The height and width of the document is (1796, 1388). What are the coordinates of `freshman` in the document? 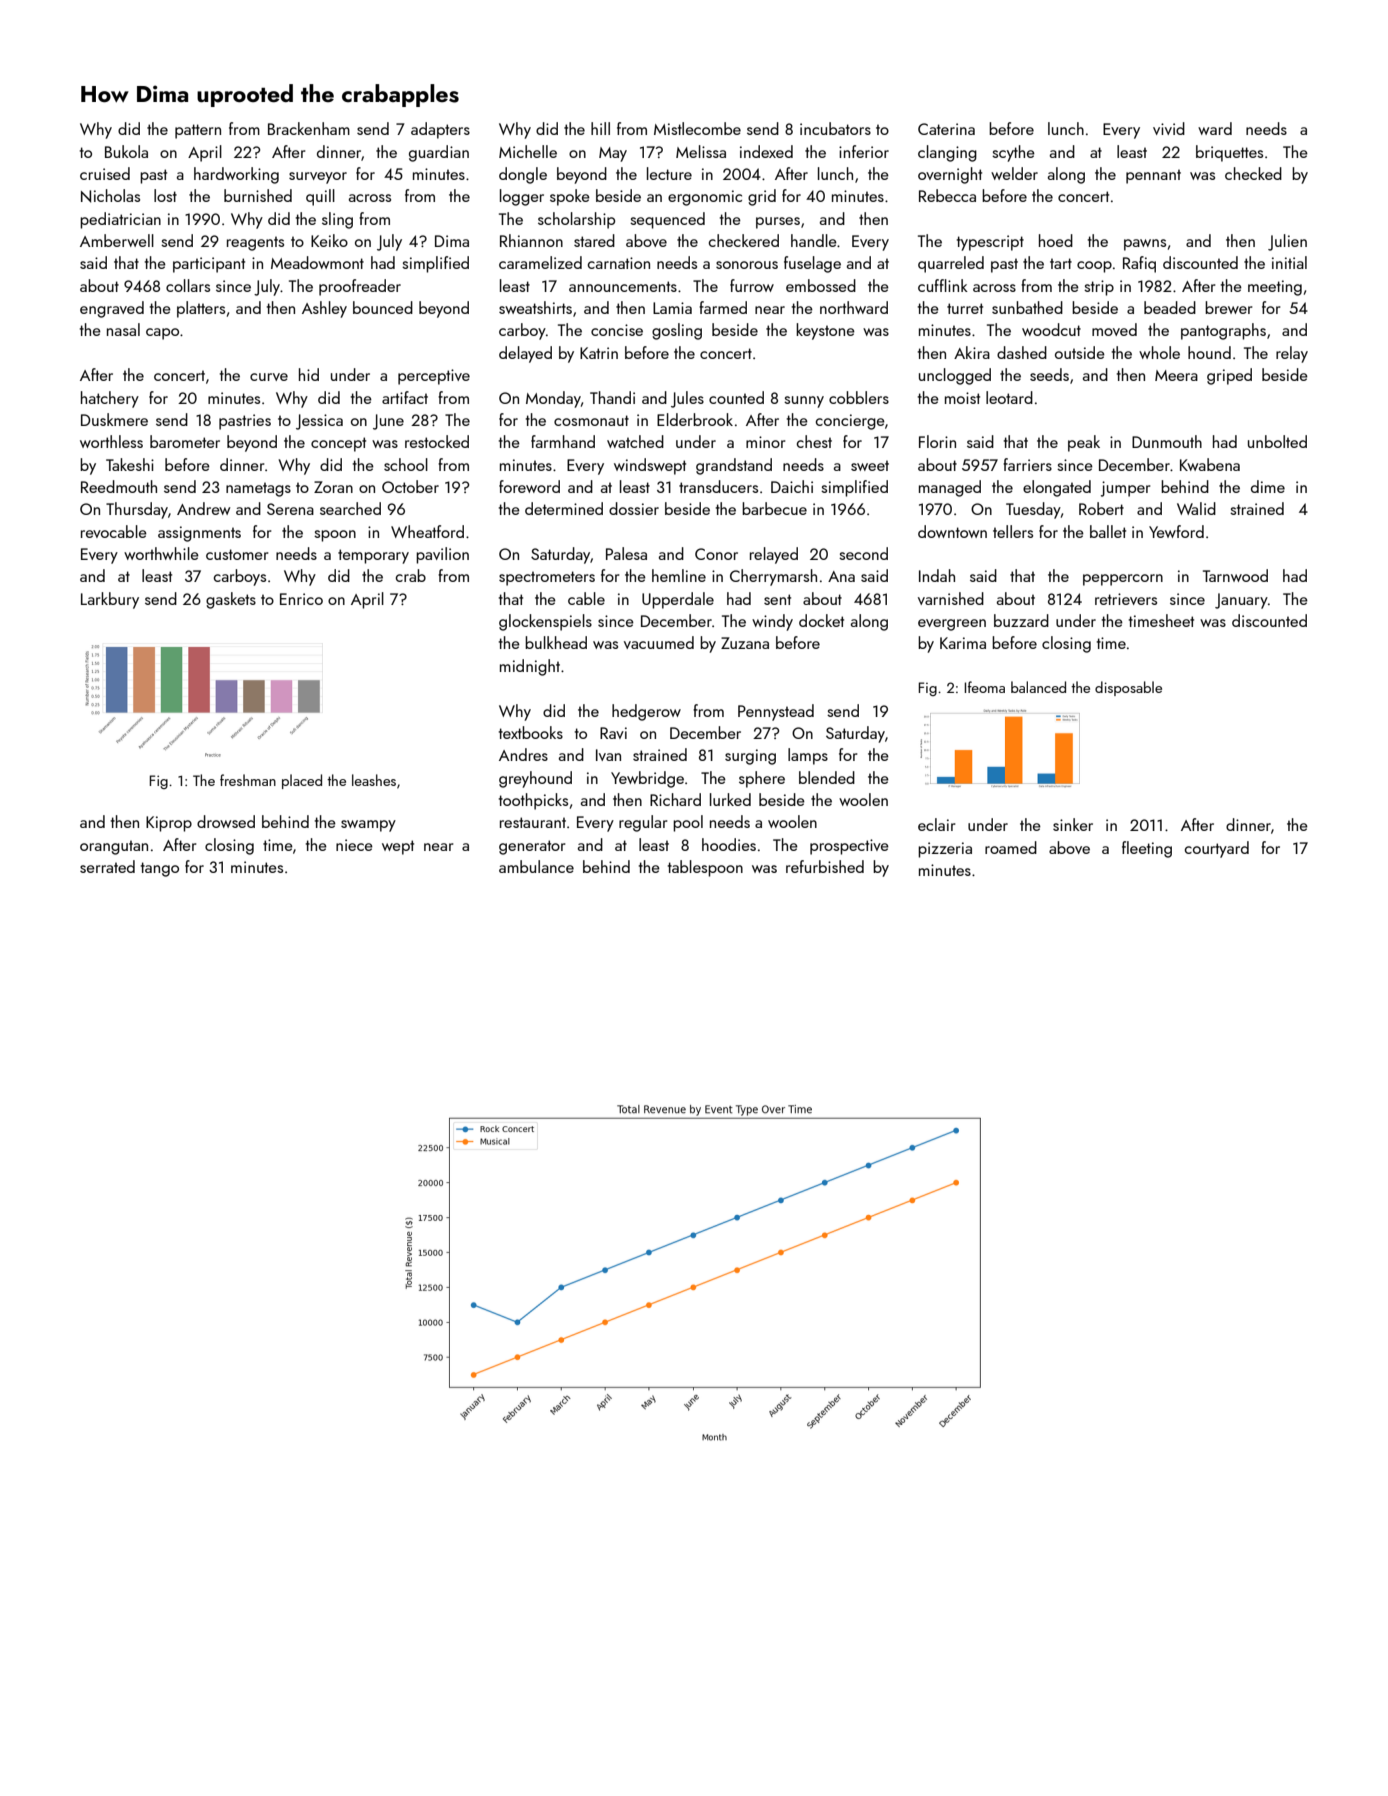 It's located at (248, 780).
